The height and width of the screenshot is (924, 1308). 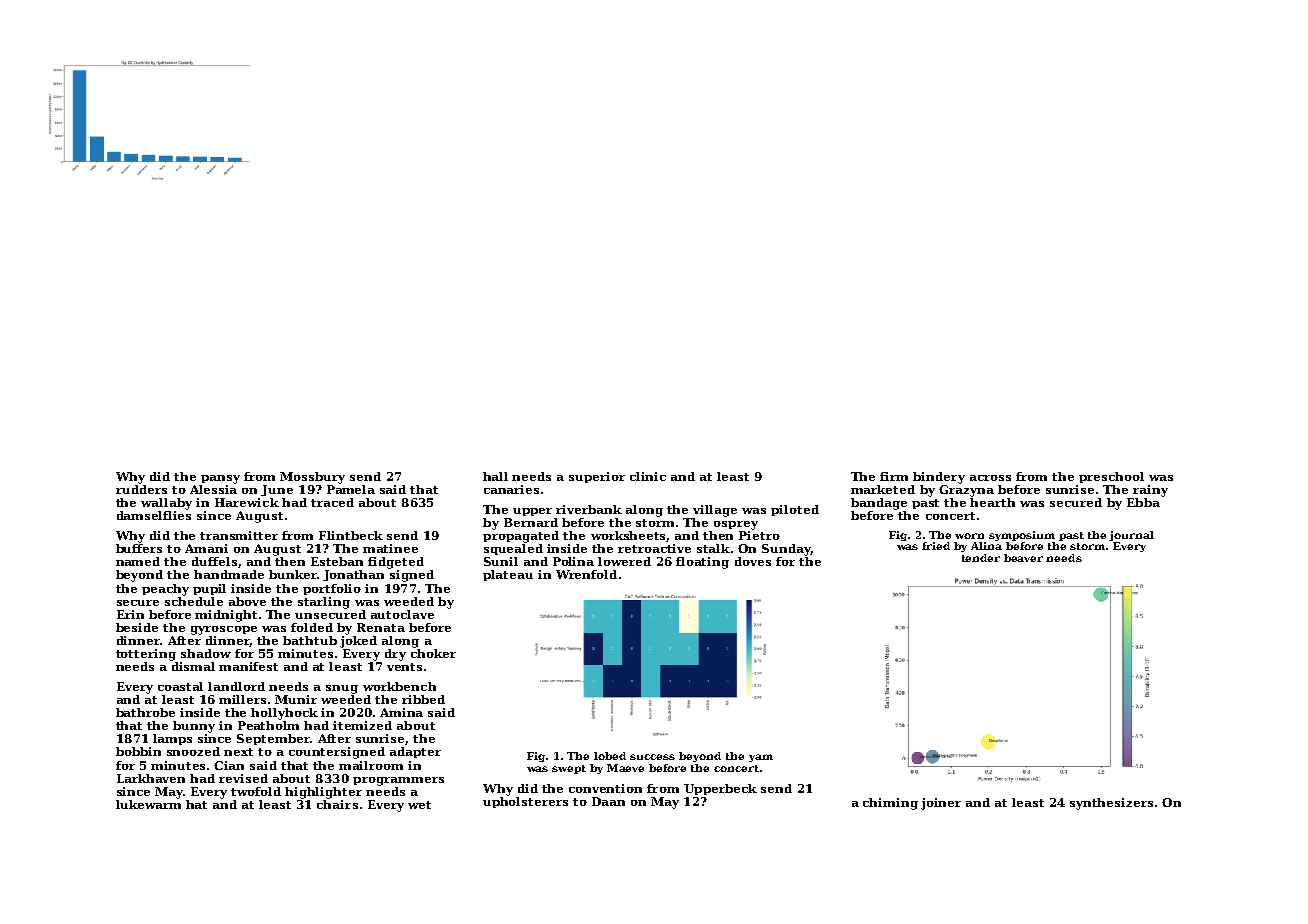 What do you see at coordinates (433, 653) in the screenshot?
I see `choker` at bounding box center [433, 653].
